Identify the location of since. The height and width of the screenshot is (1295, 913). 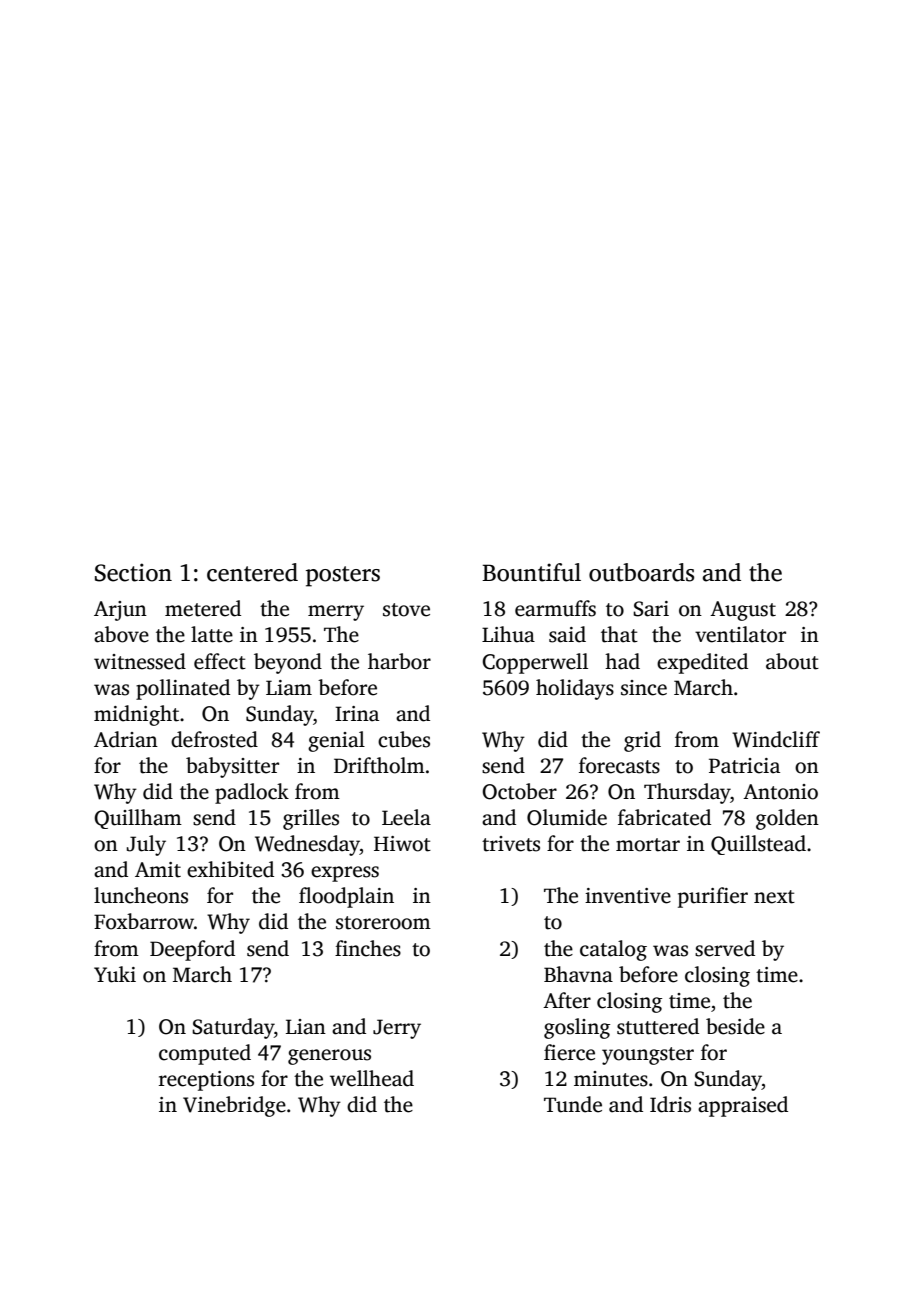
(644, 688).
